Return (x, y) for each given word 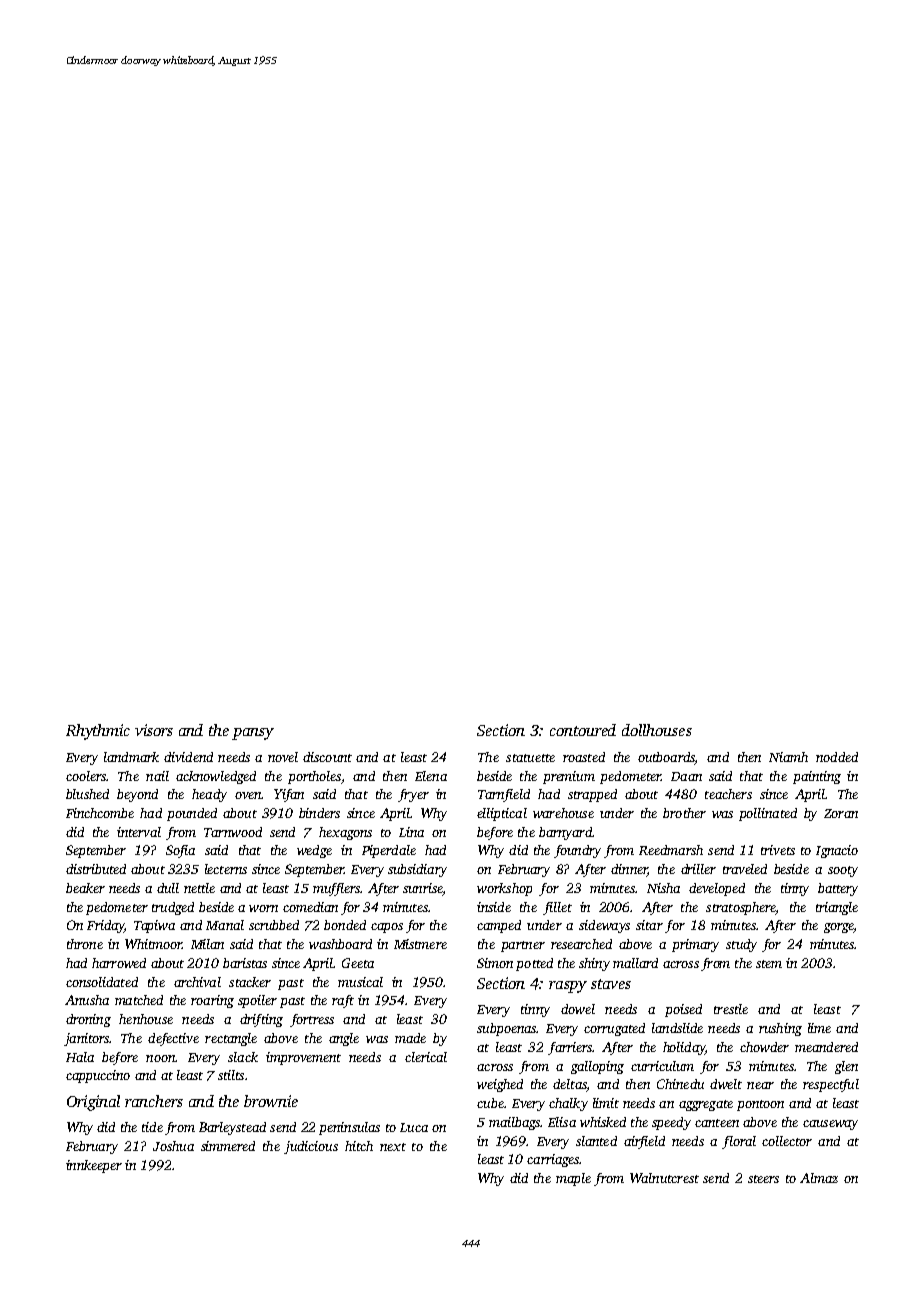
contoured (583, 730)
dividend (188, 757)
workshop (504, 889)
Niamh (788, 757)
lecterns (226, 869)
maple (573, 1179)
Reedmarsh (671, 850)
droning (88, 1020)
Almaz (819, 1178)
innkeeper (94, 1166)
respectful (831, 1085)
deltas (570, 1085)
